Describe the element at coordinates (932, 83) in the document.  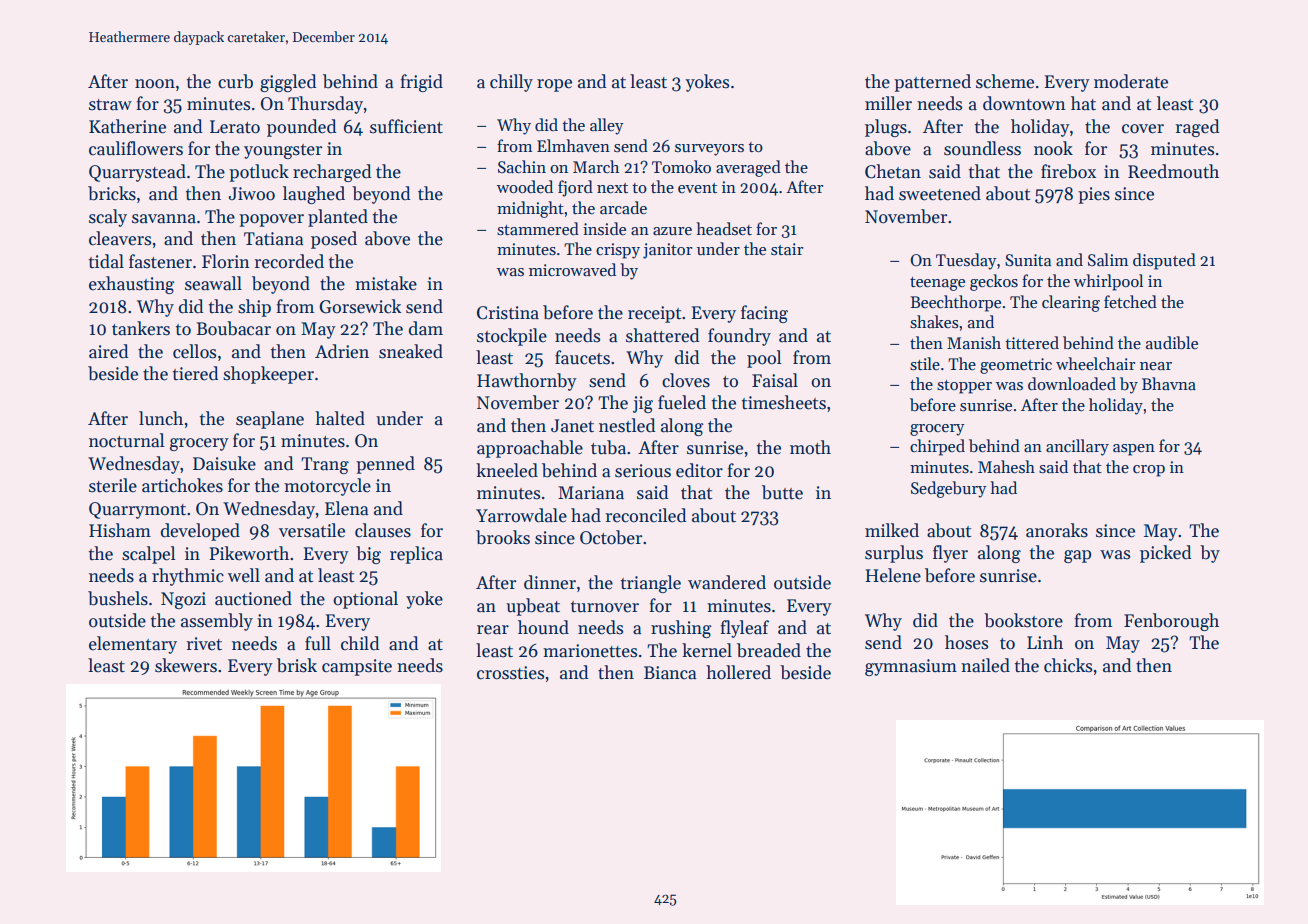
I see `patterned` at that location.
